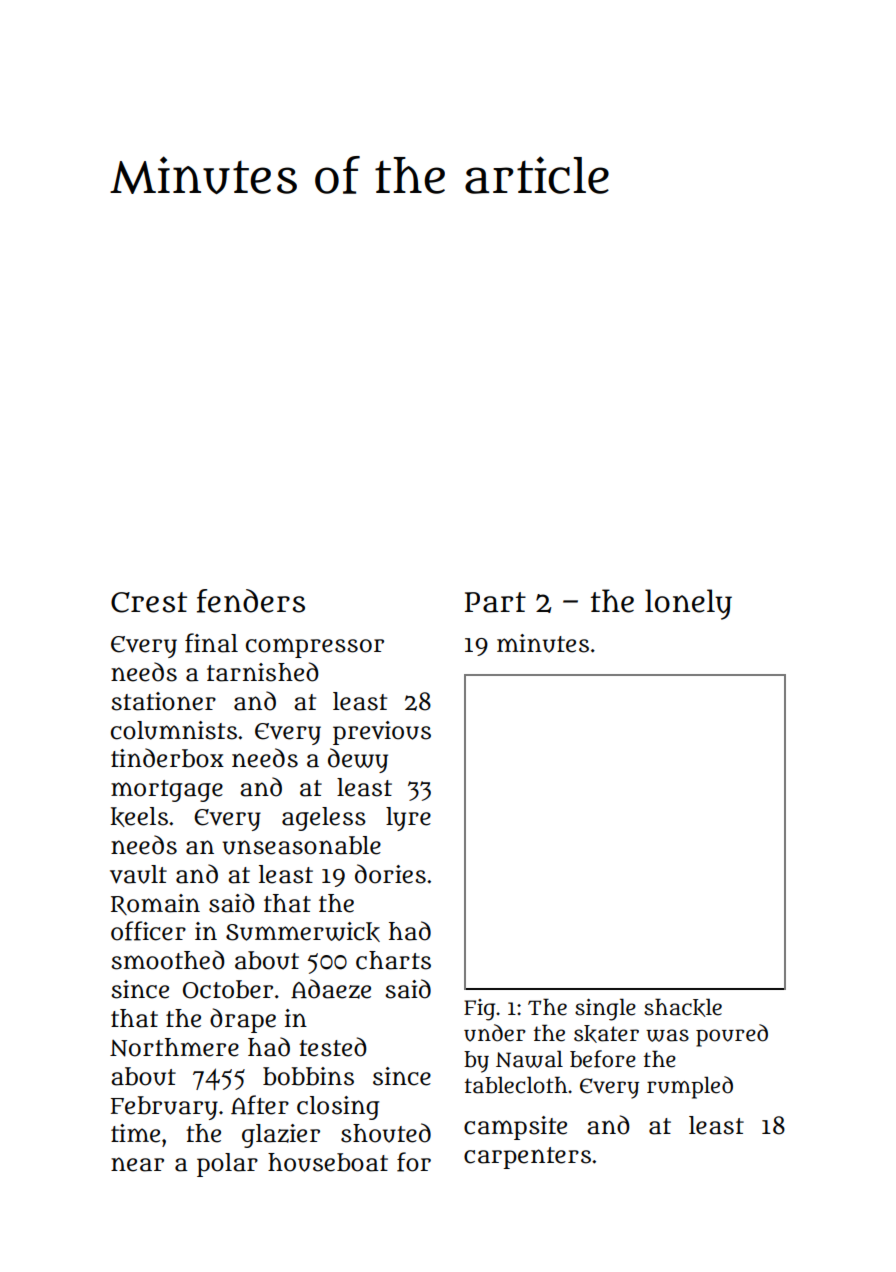  What do you see at coordinates (527, 1158) in the document?
I see `carpenters` at bounding box center [527, 1158].
